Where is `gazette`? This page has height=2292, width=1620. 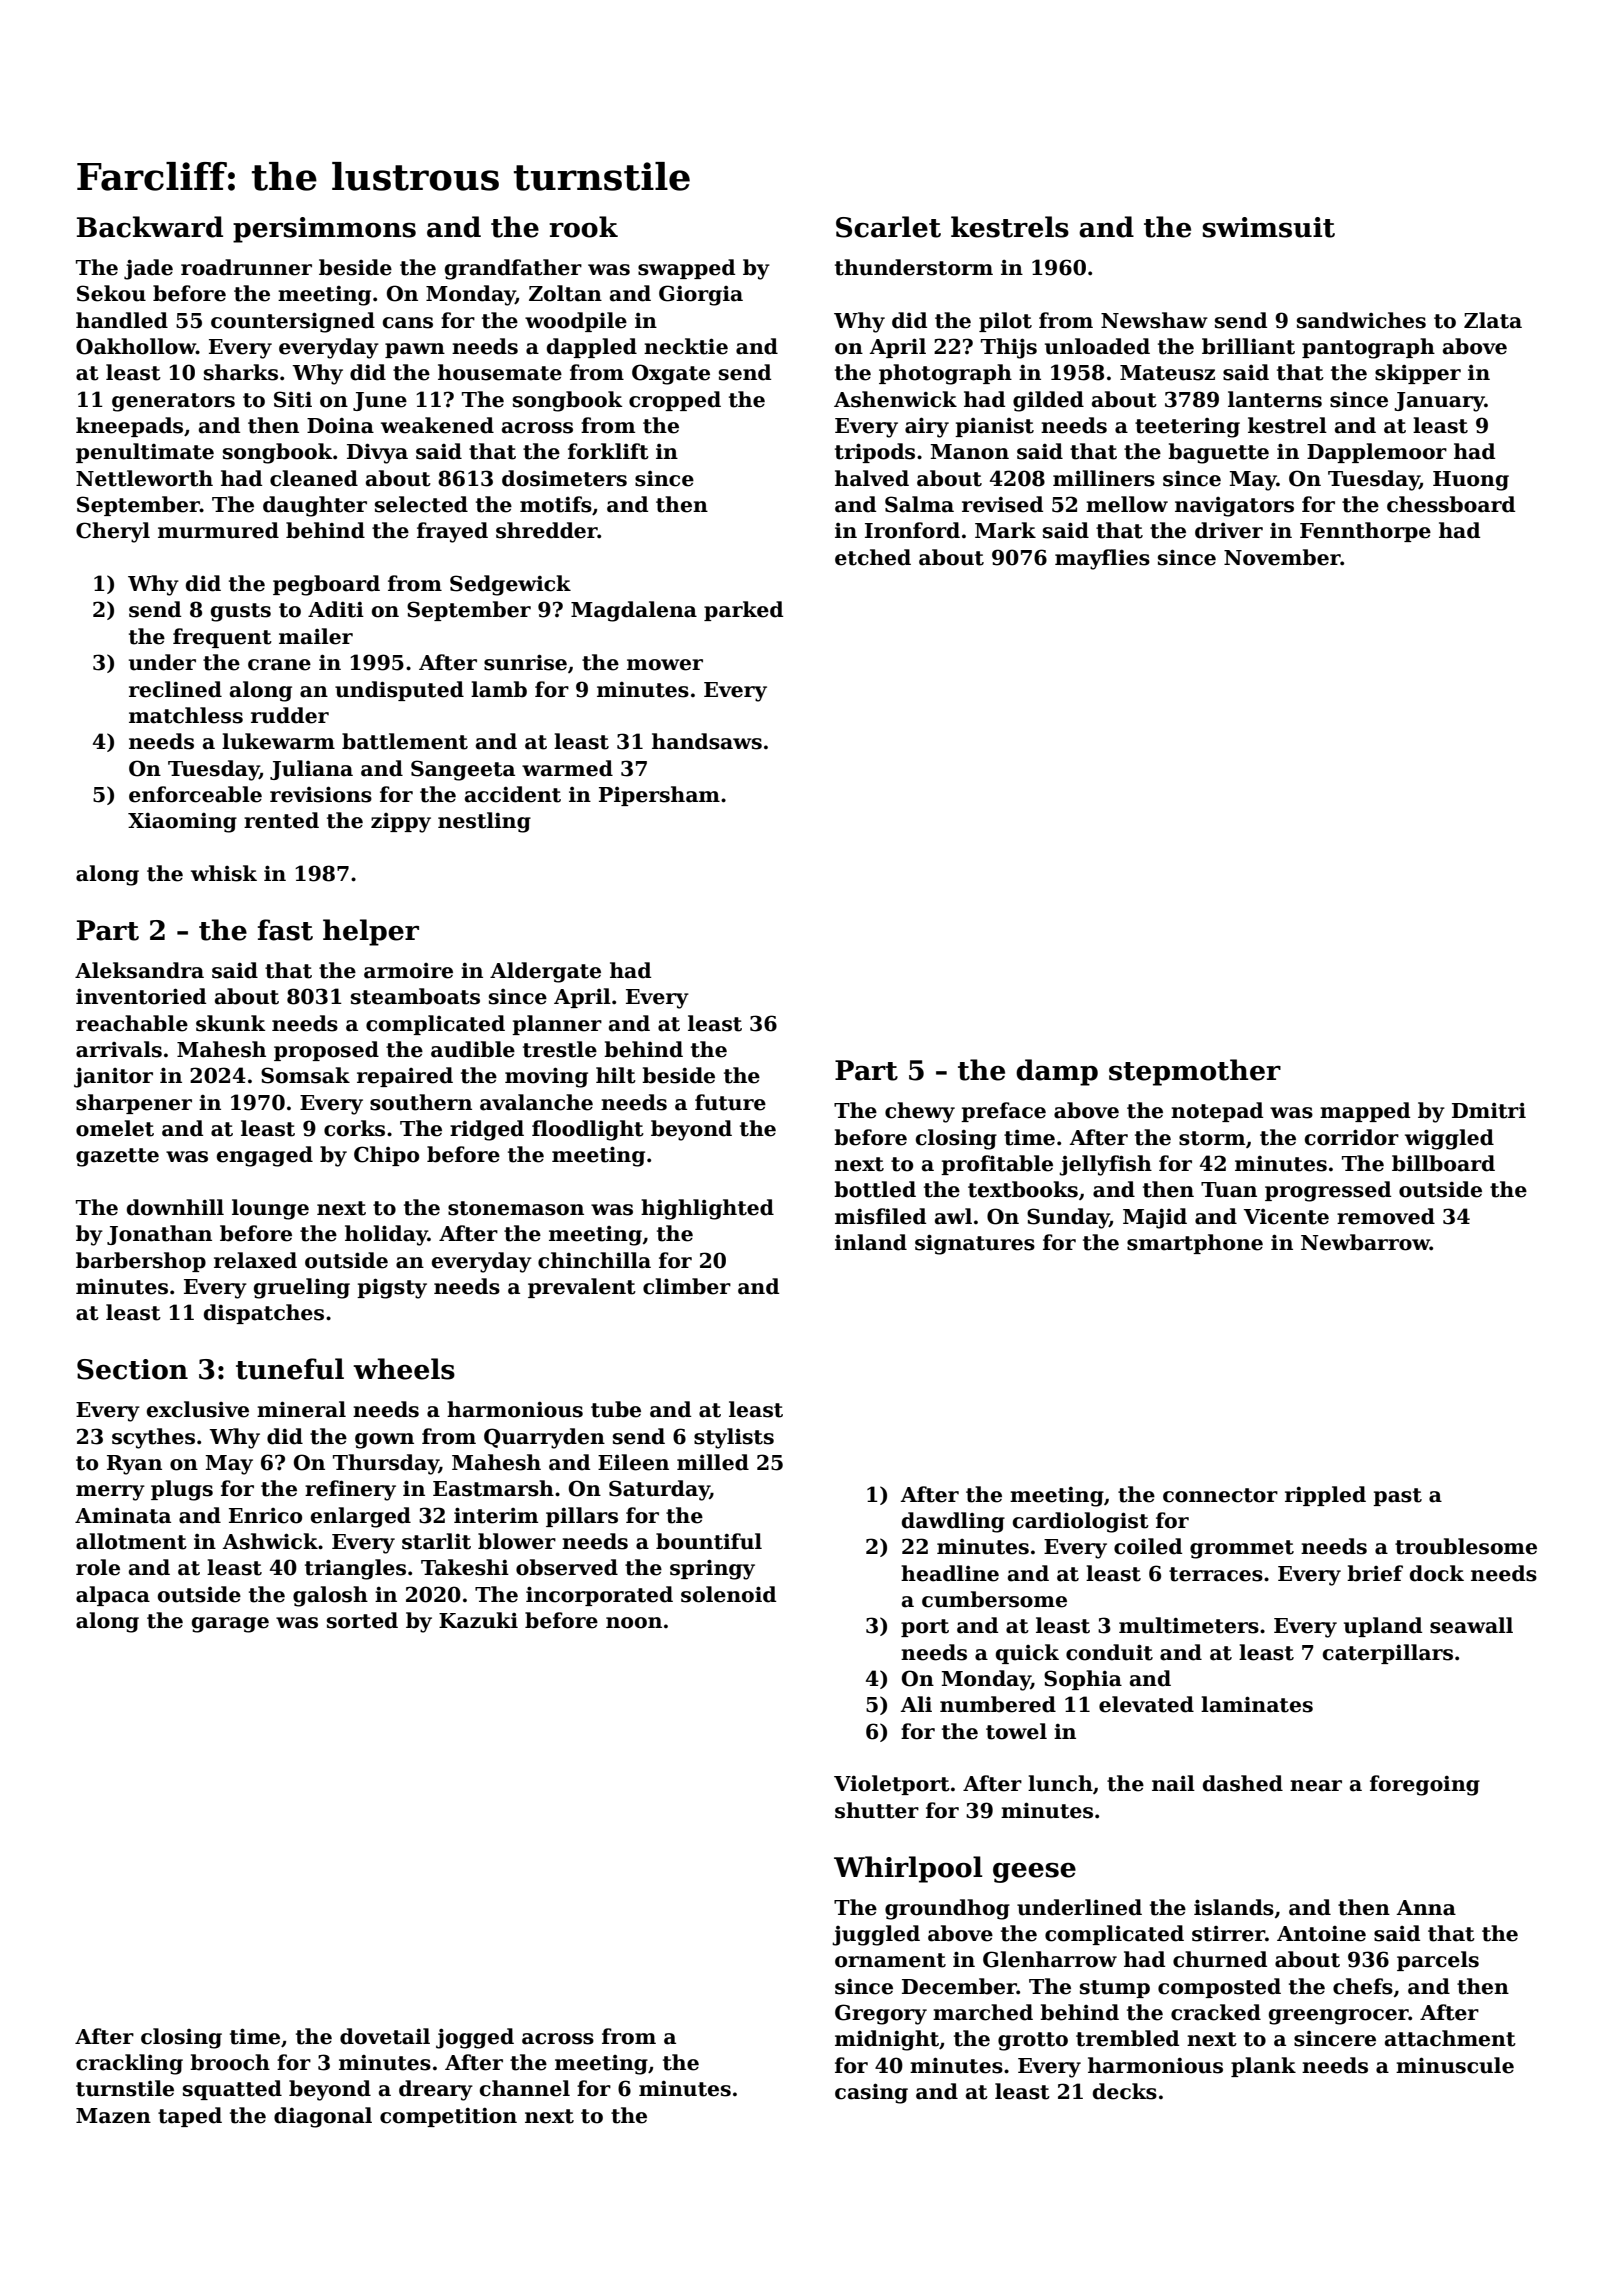 gazette is located at coordinates (117, 1157).
